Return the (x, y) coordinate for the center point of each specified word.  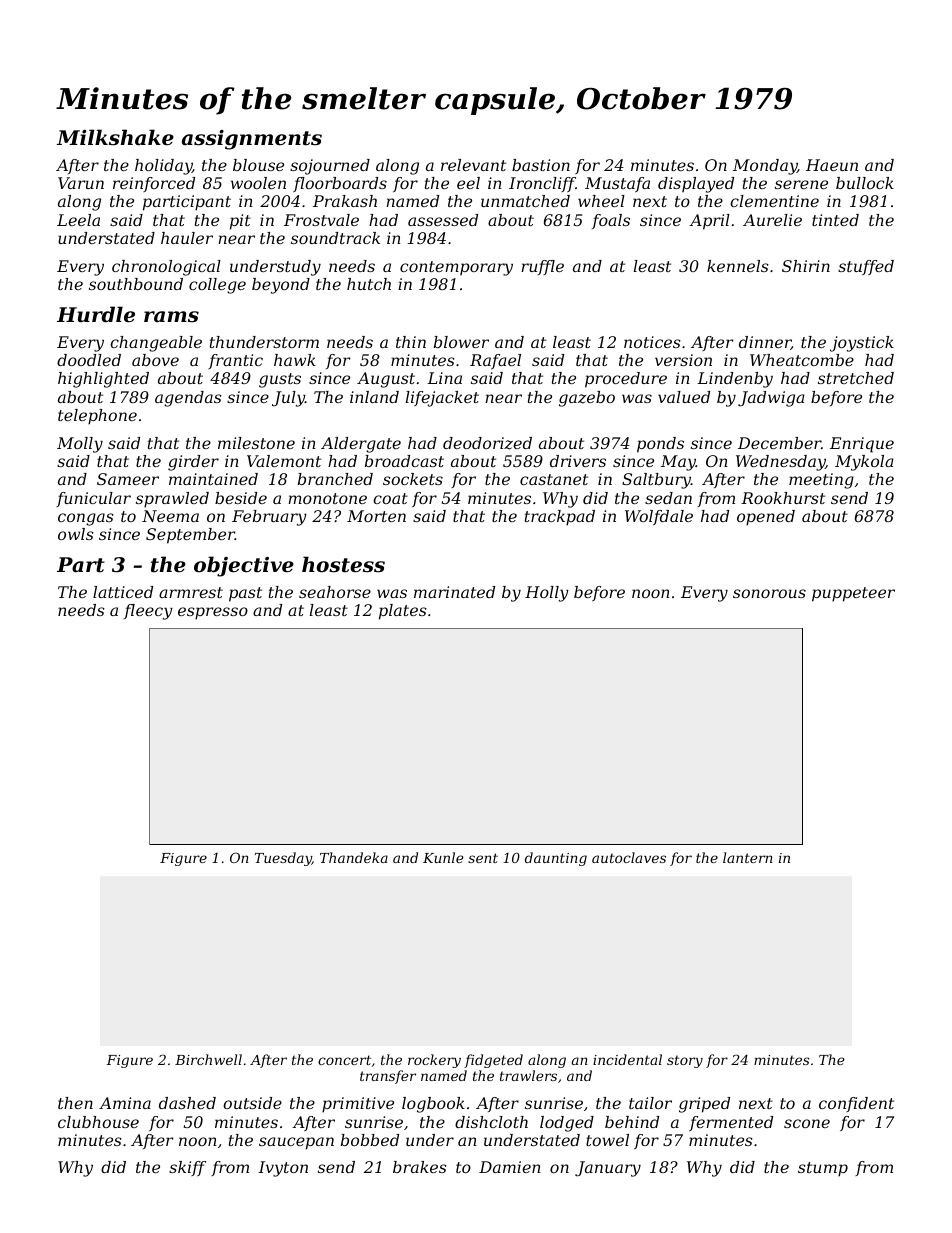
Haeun (832, 165)
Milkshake (115, 137)
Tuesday (283, 859)
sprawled (172, 500)
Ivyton (283, 1169)
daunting (556, 859)
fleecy (148, 612)
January (608, 1169)
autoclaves (629, 857)
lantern (748, 857)
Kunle (443, 857)
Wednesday (780, 463)
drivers (578, 461)
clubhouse (98, 1122)
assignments (252, 140)
